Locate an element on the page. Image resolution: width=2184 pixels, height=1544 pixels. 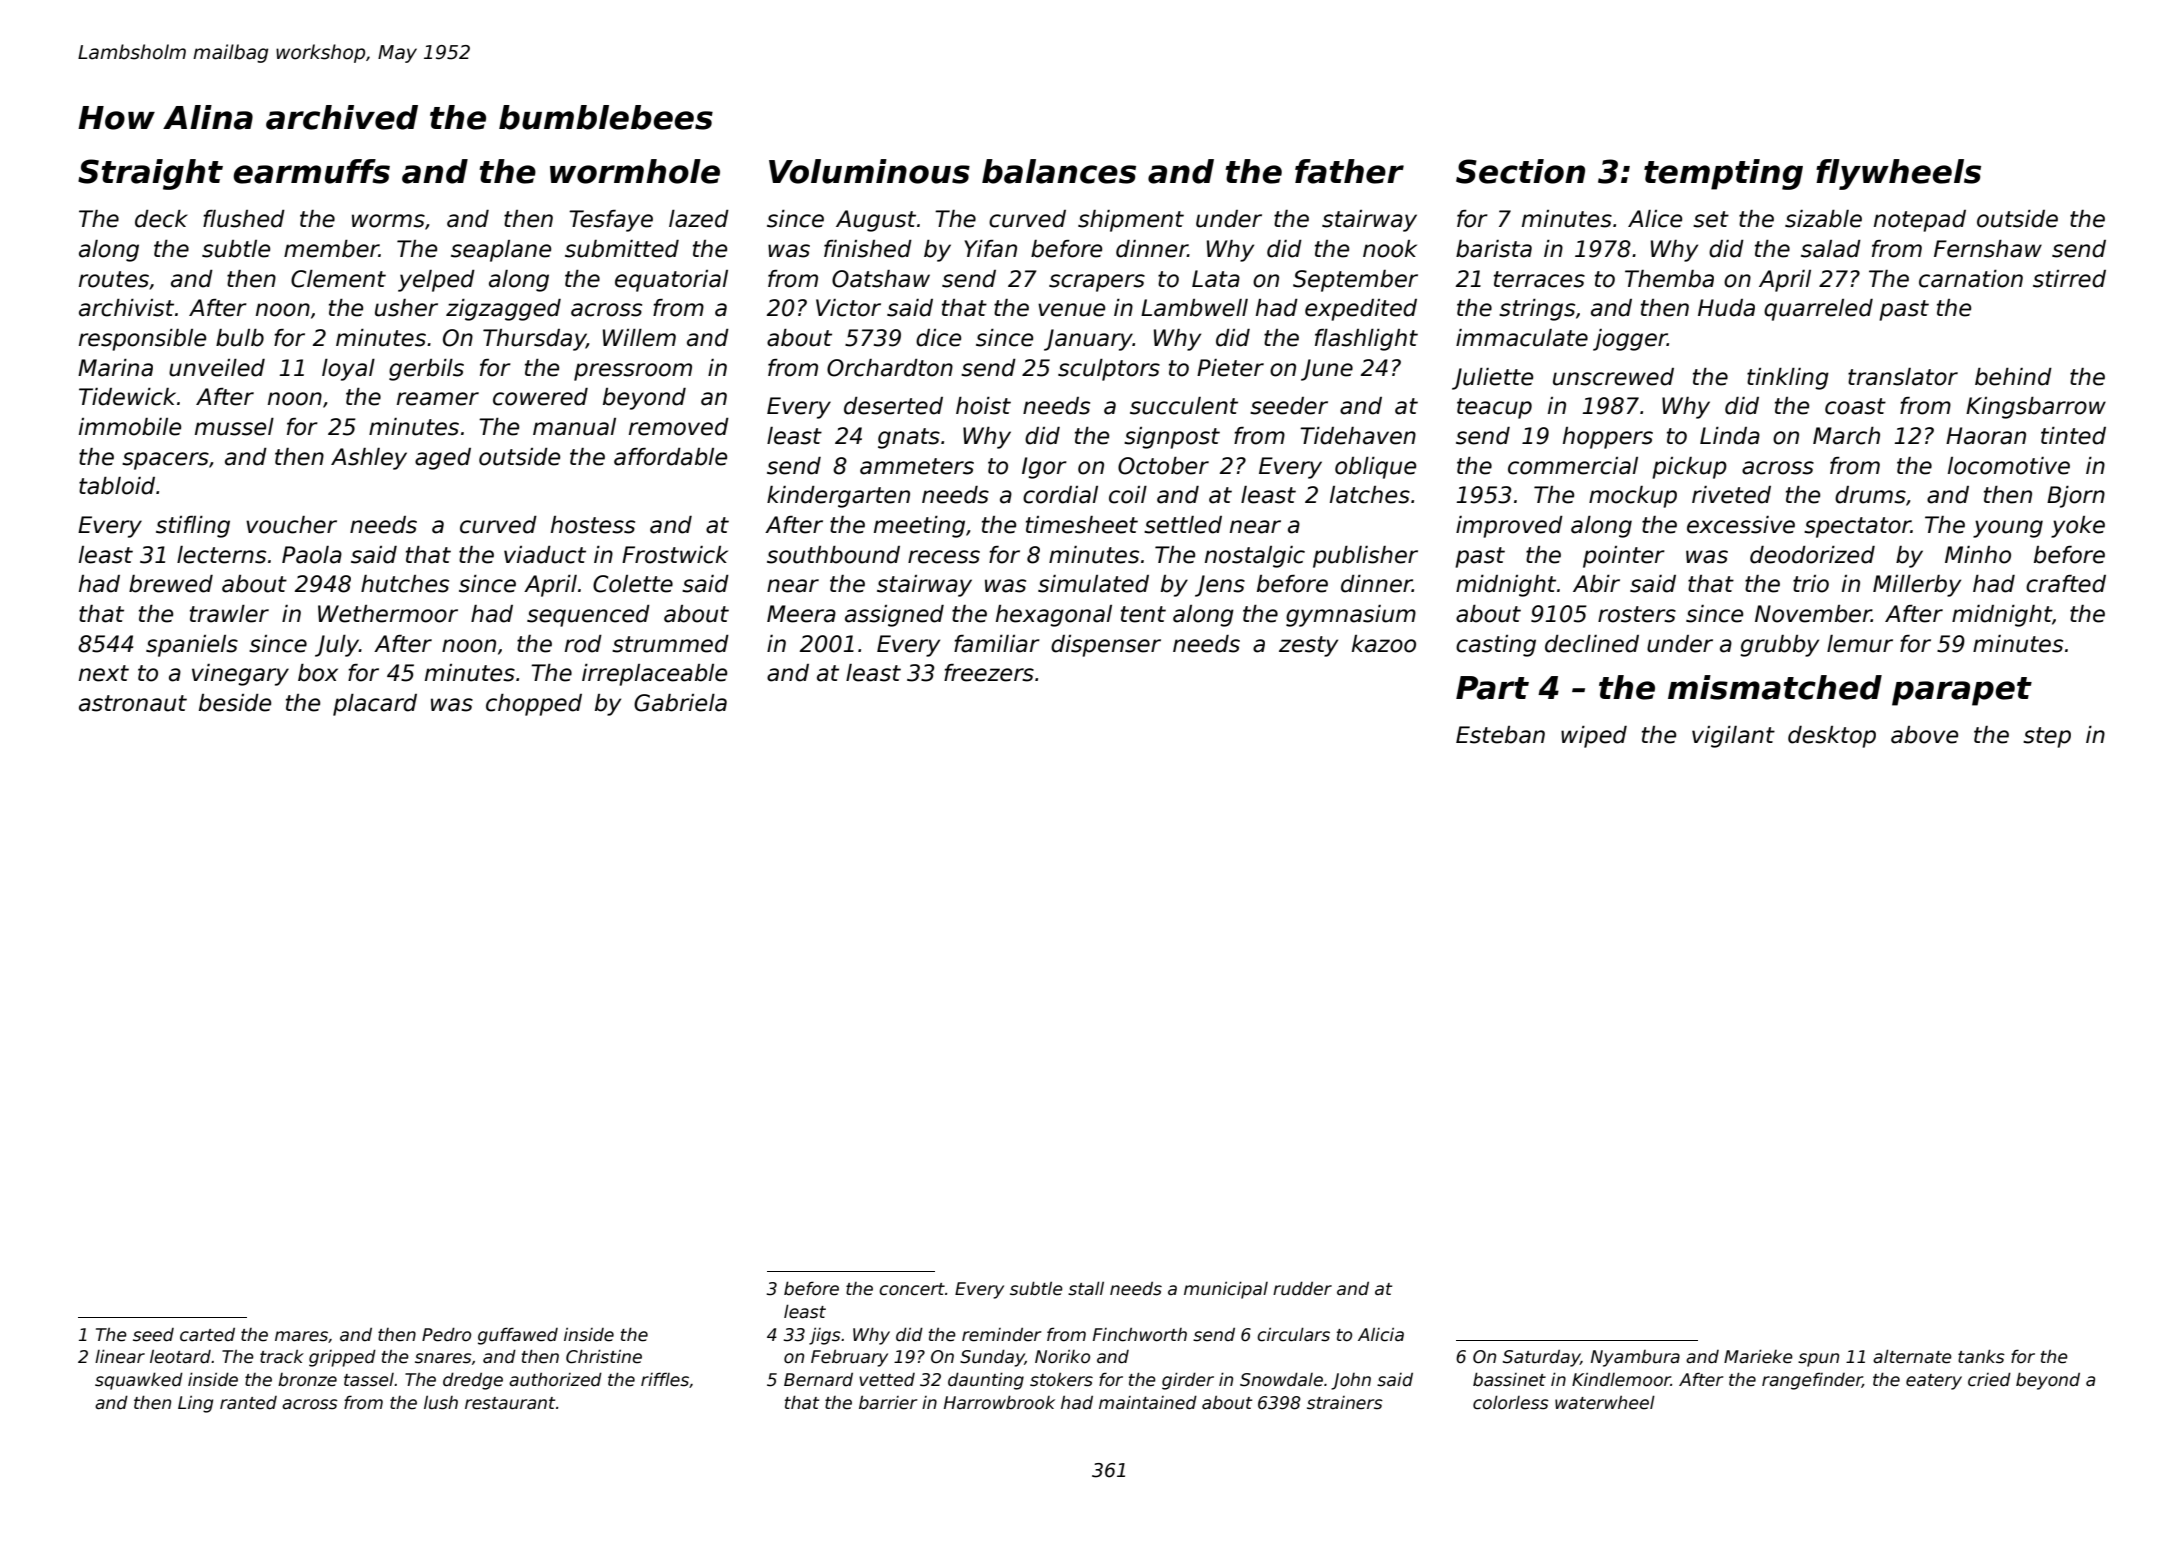
Section is located at coordinates (1520, 171).
